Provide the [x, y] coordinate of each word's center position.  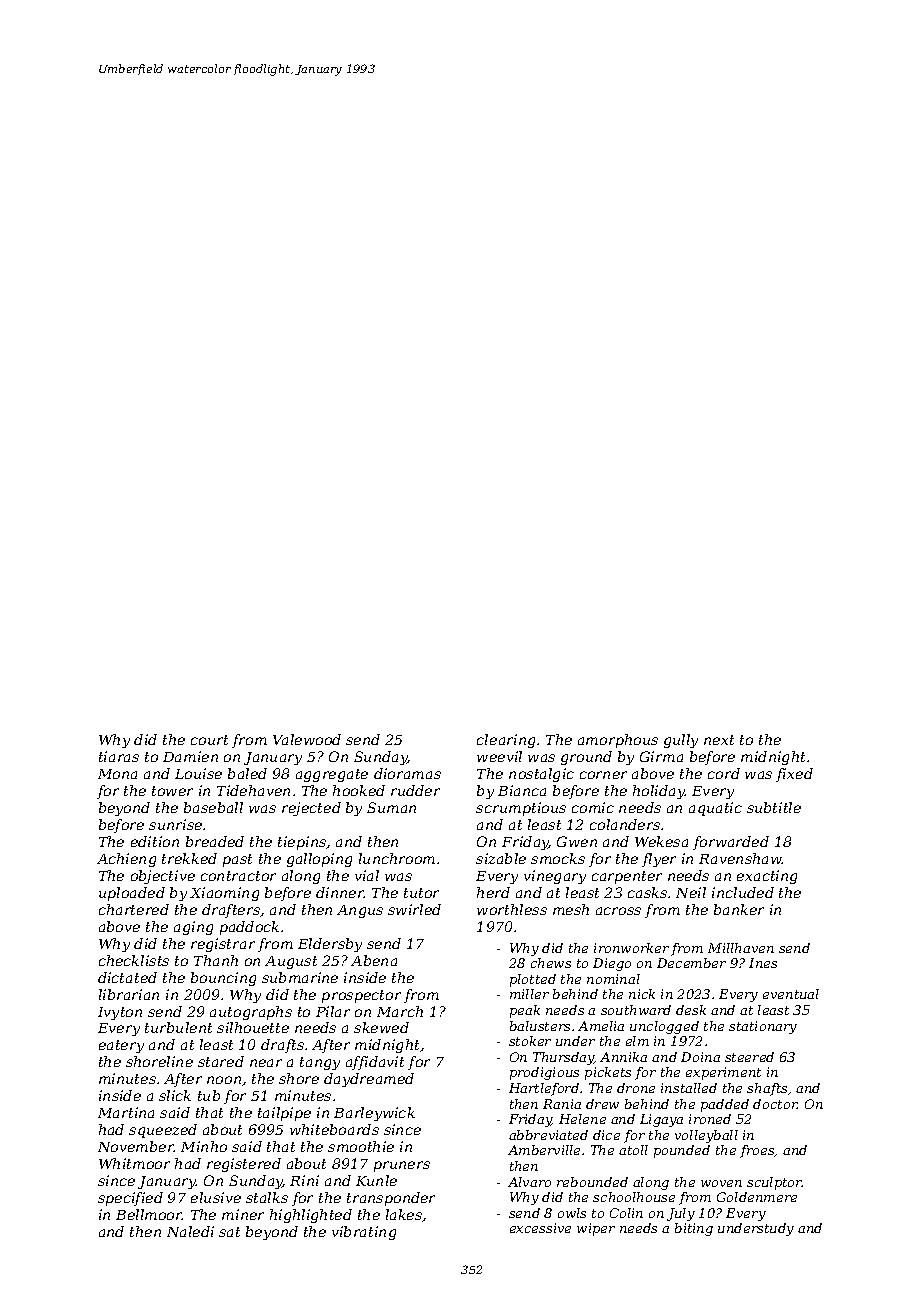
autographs [251, 1013]
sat [229, 1232]
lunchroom [397, 858]
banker [739, 909]
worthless [512, 909]
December [691, 963]
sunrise [175, 824]
